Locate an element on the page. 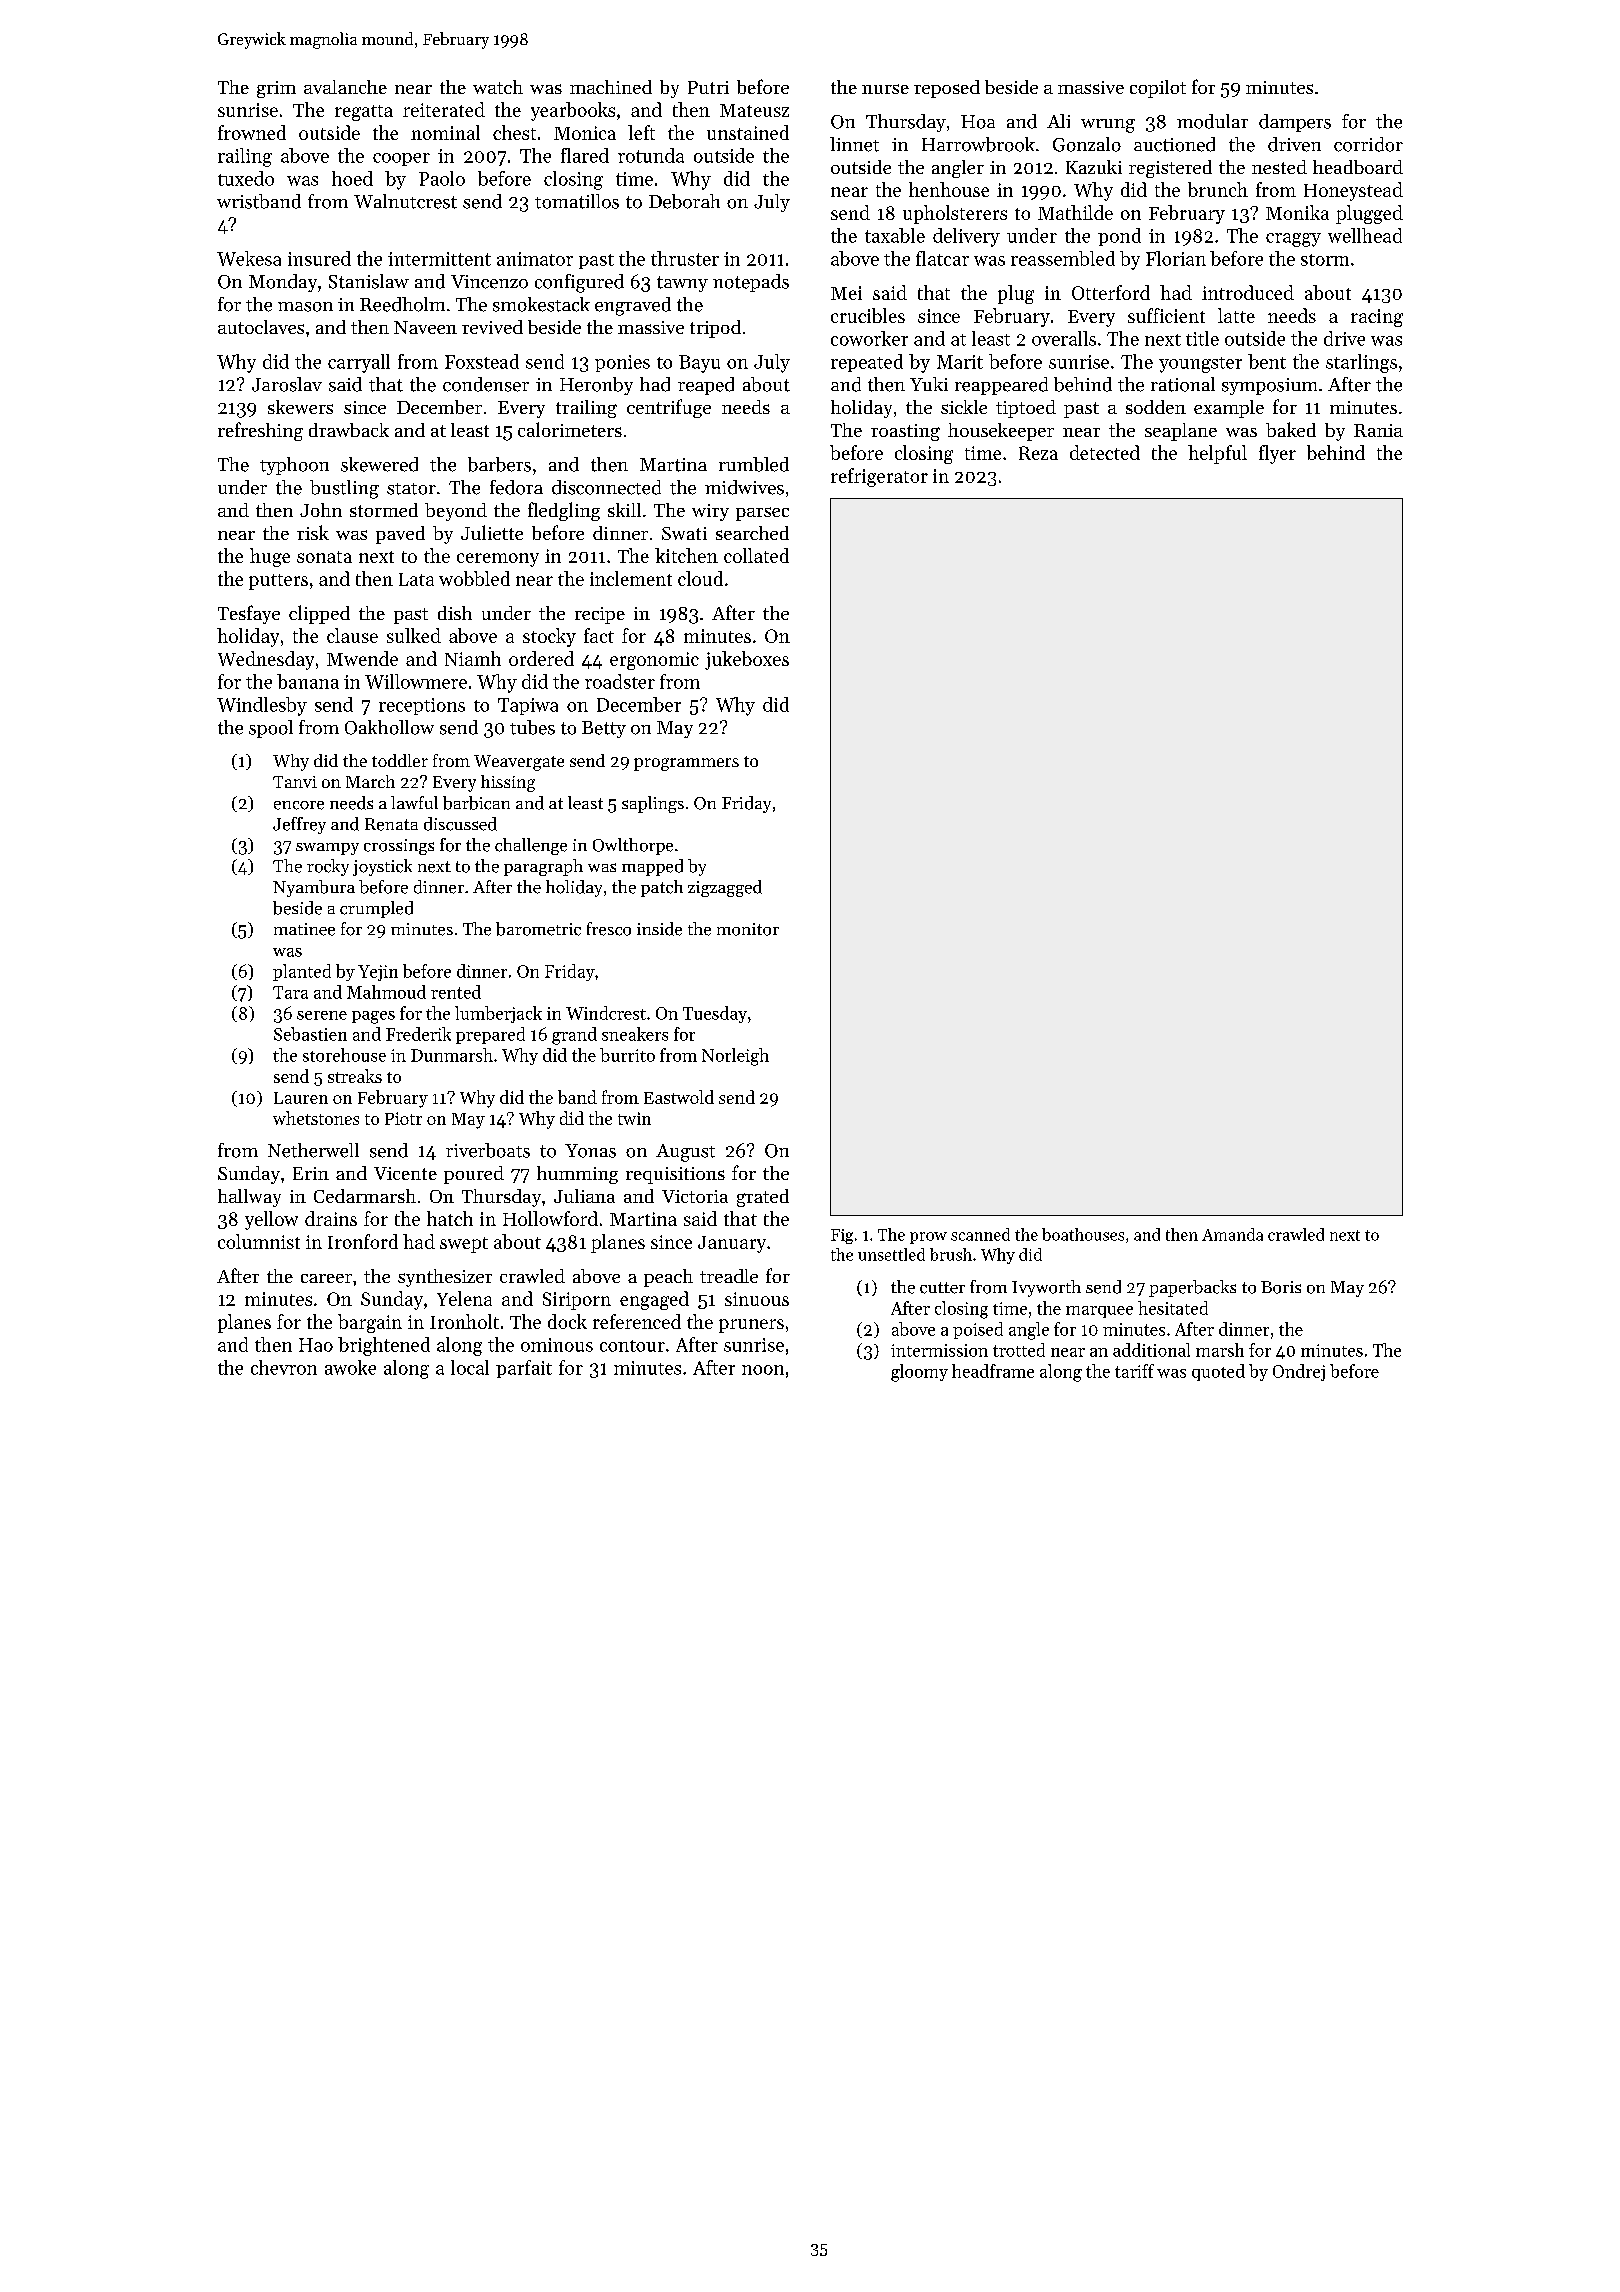 This image has height=2292, width=1620. wellhead is located at coordinates (1365, 235).
